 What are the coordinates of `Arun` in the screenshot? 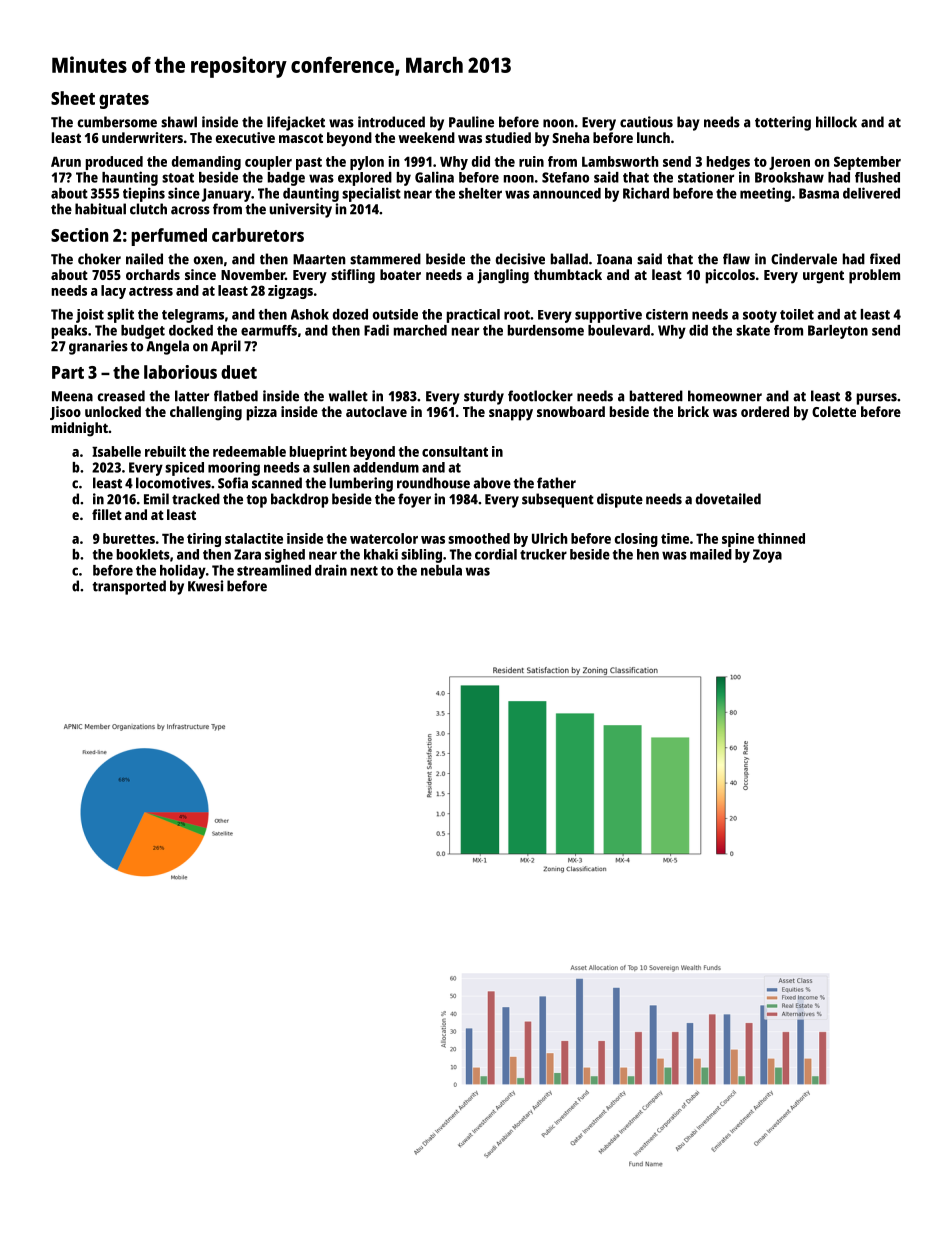 It's located at (66, 161).
